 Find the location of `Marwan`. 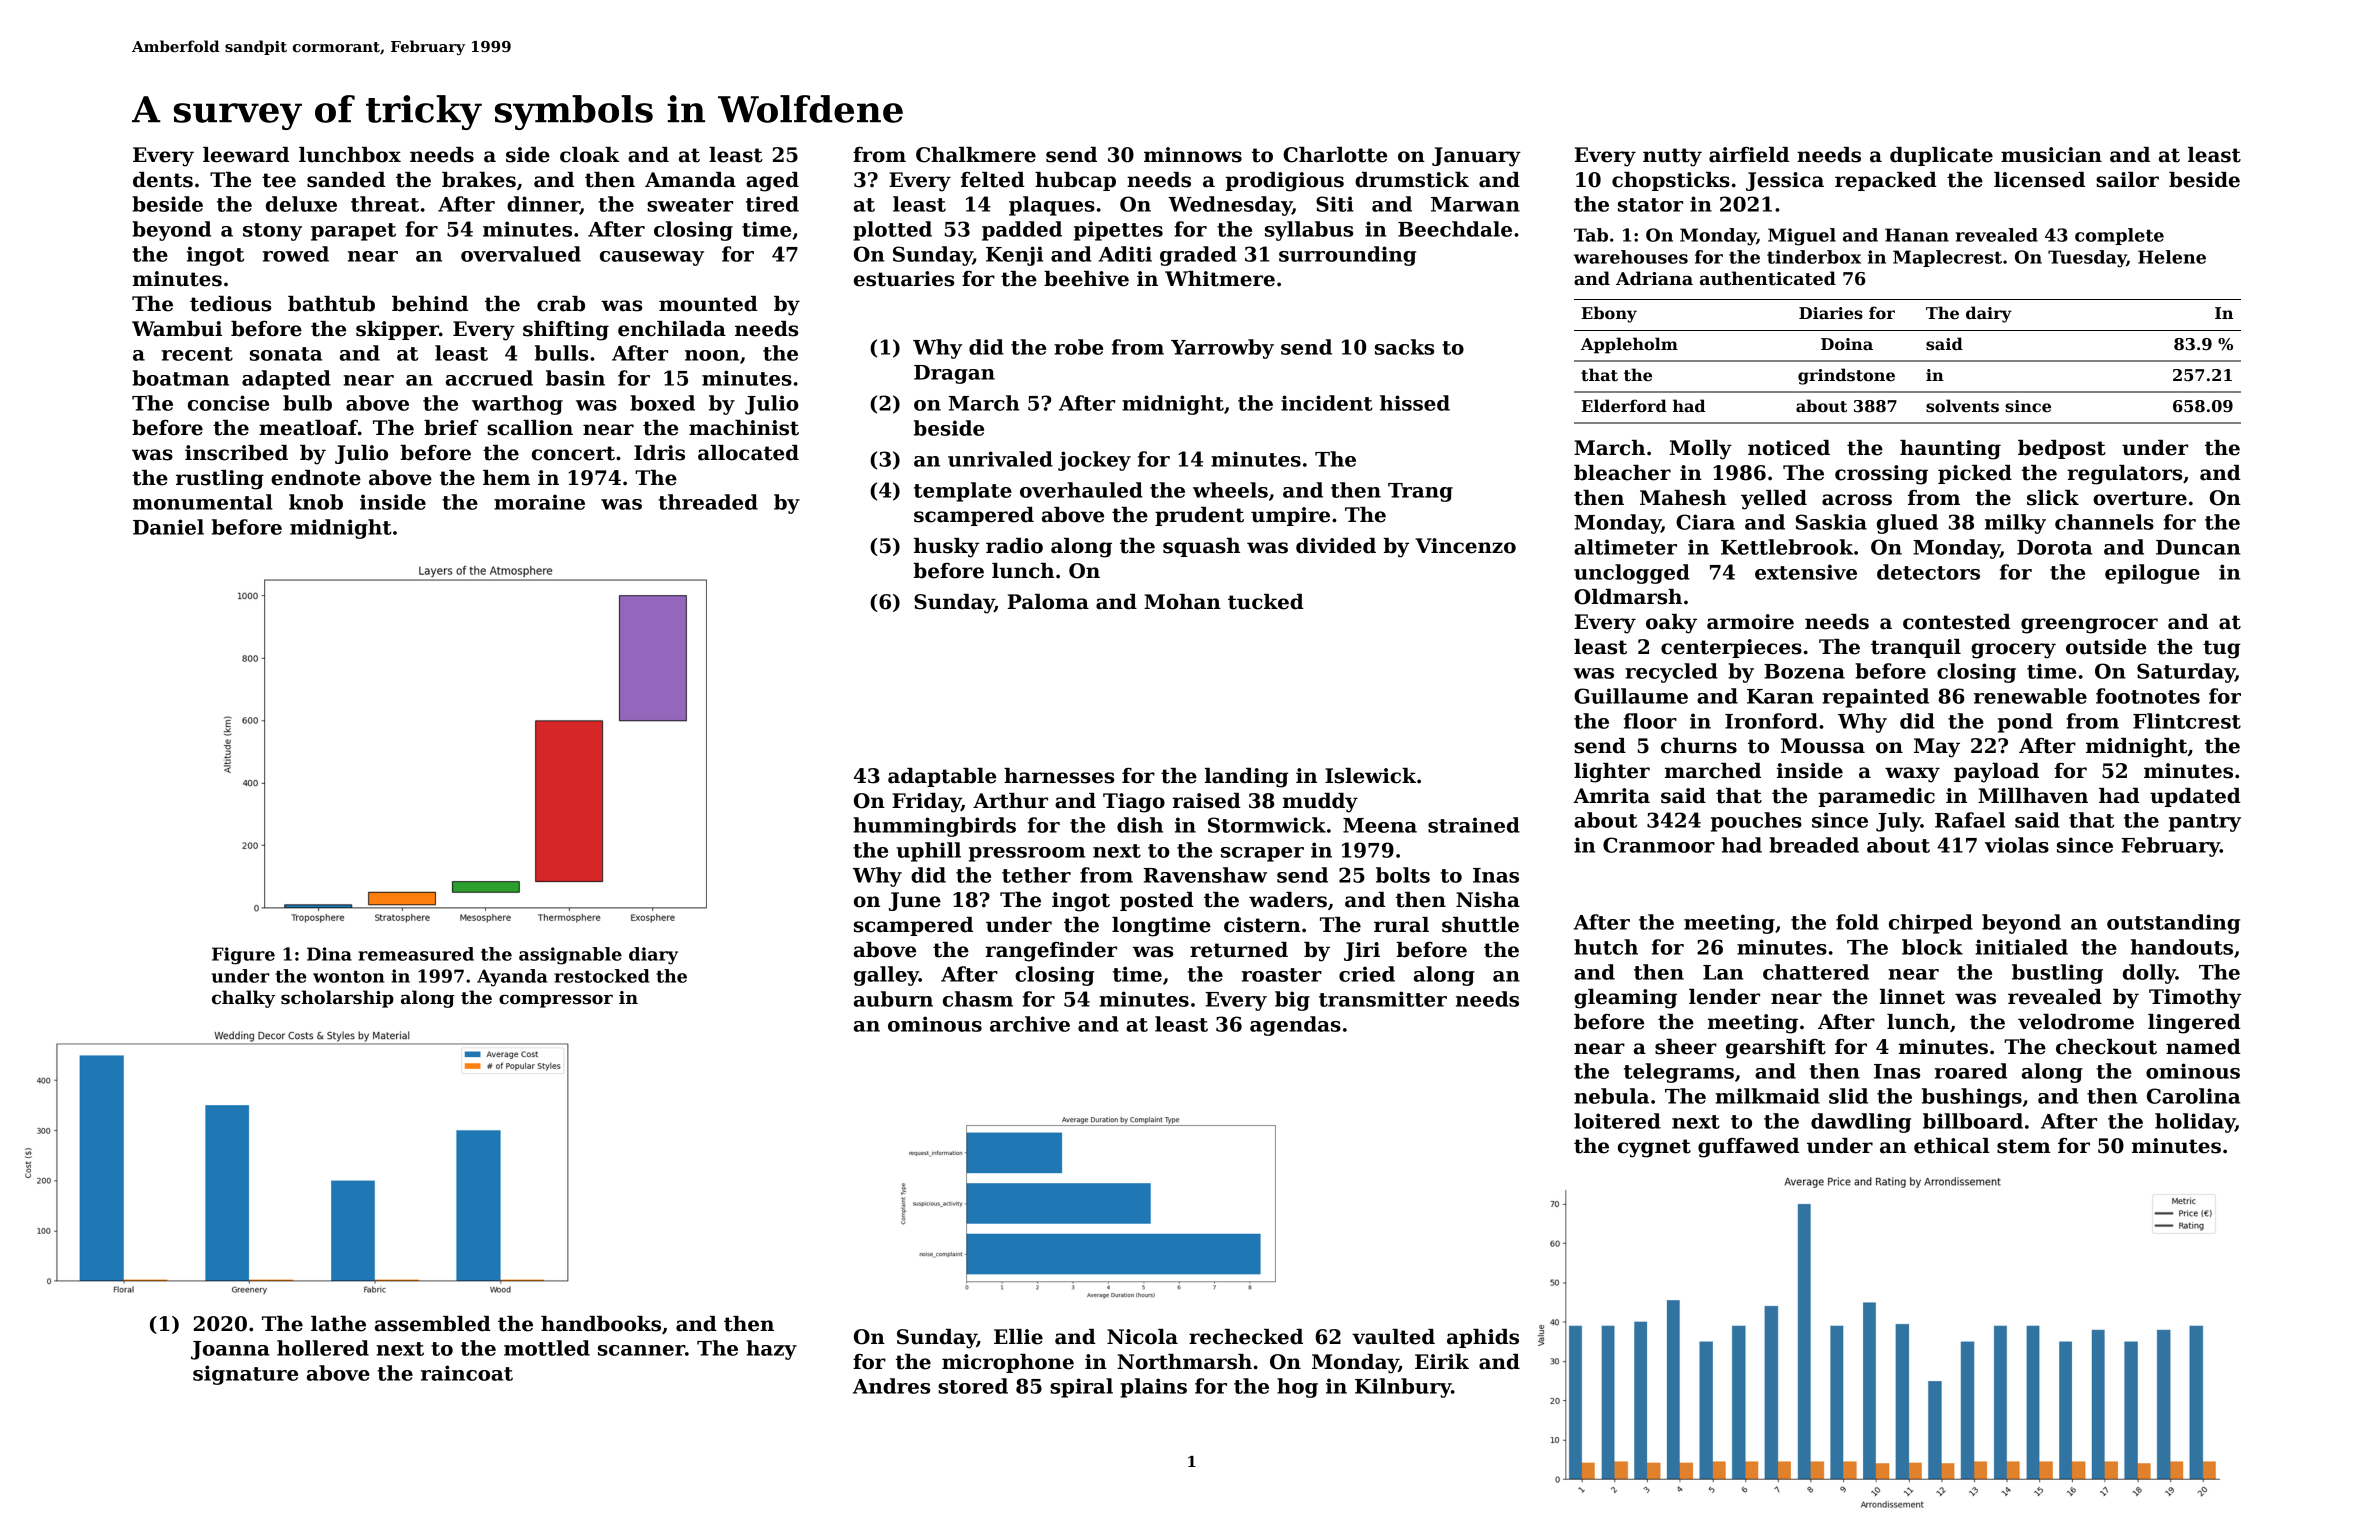

Marwan is located at coordinates (1475, 204).
